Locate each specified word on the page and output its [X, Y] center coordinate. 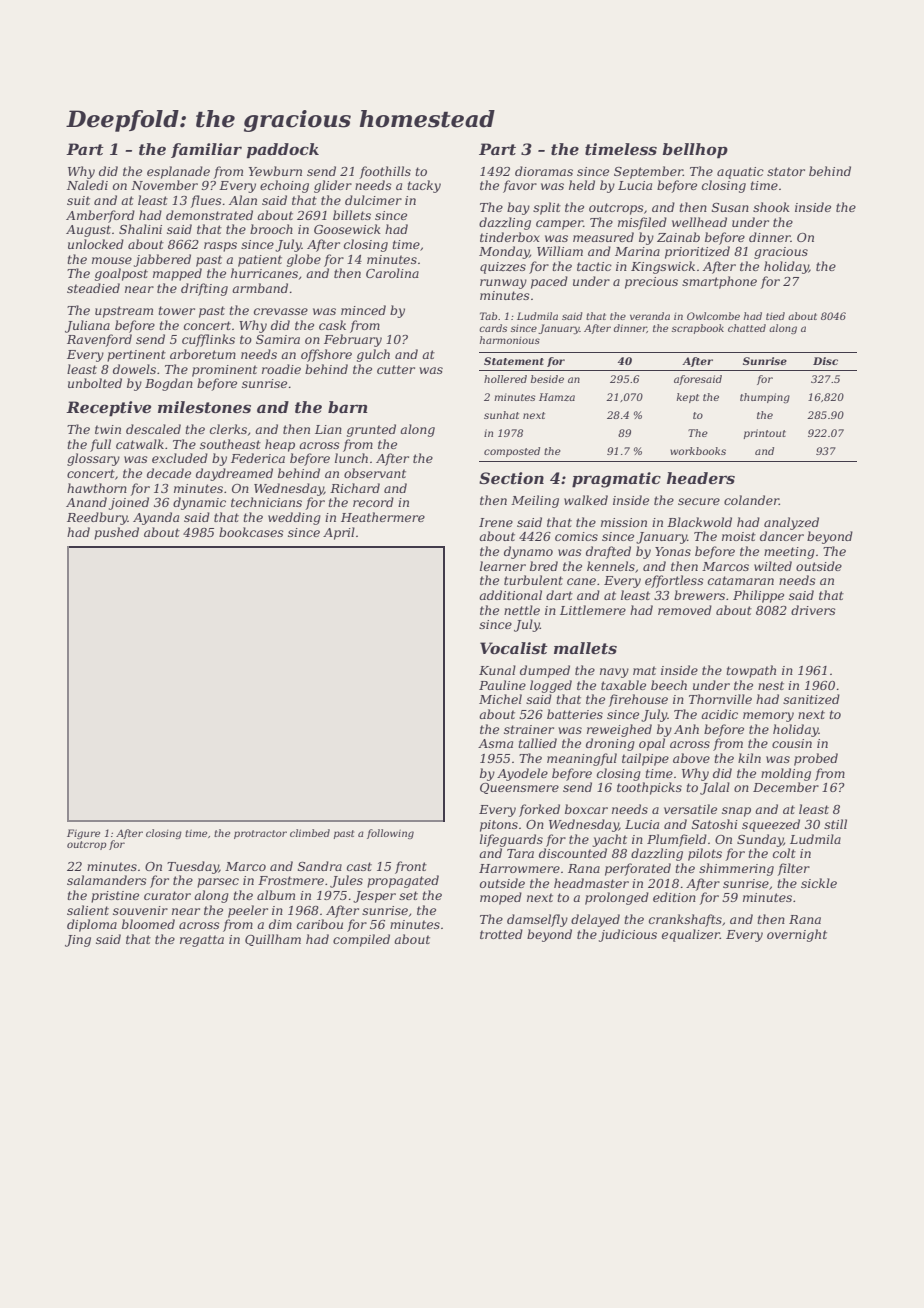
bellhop [695, 151]
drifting [204, 289]
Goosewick [347, 229]
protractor [260, 834]
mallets [585, 648]
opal [652, 744]
